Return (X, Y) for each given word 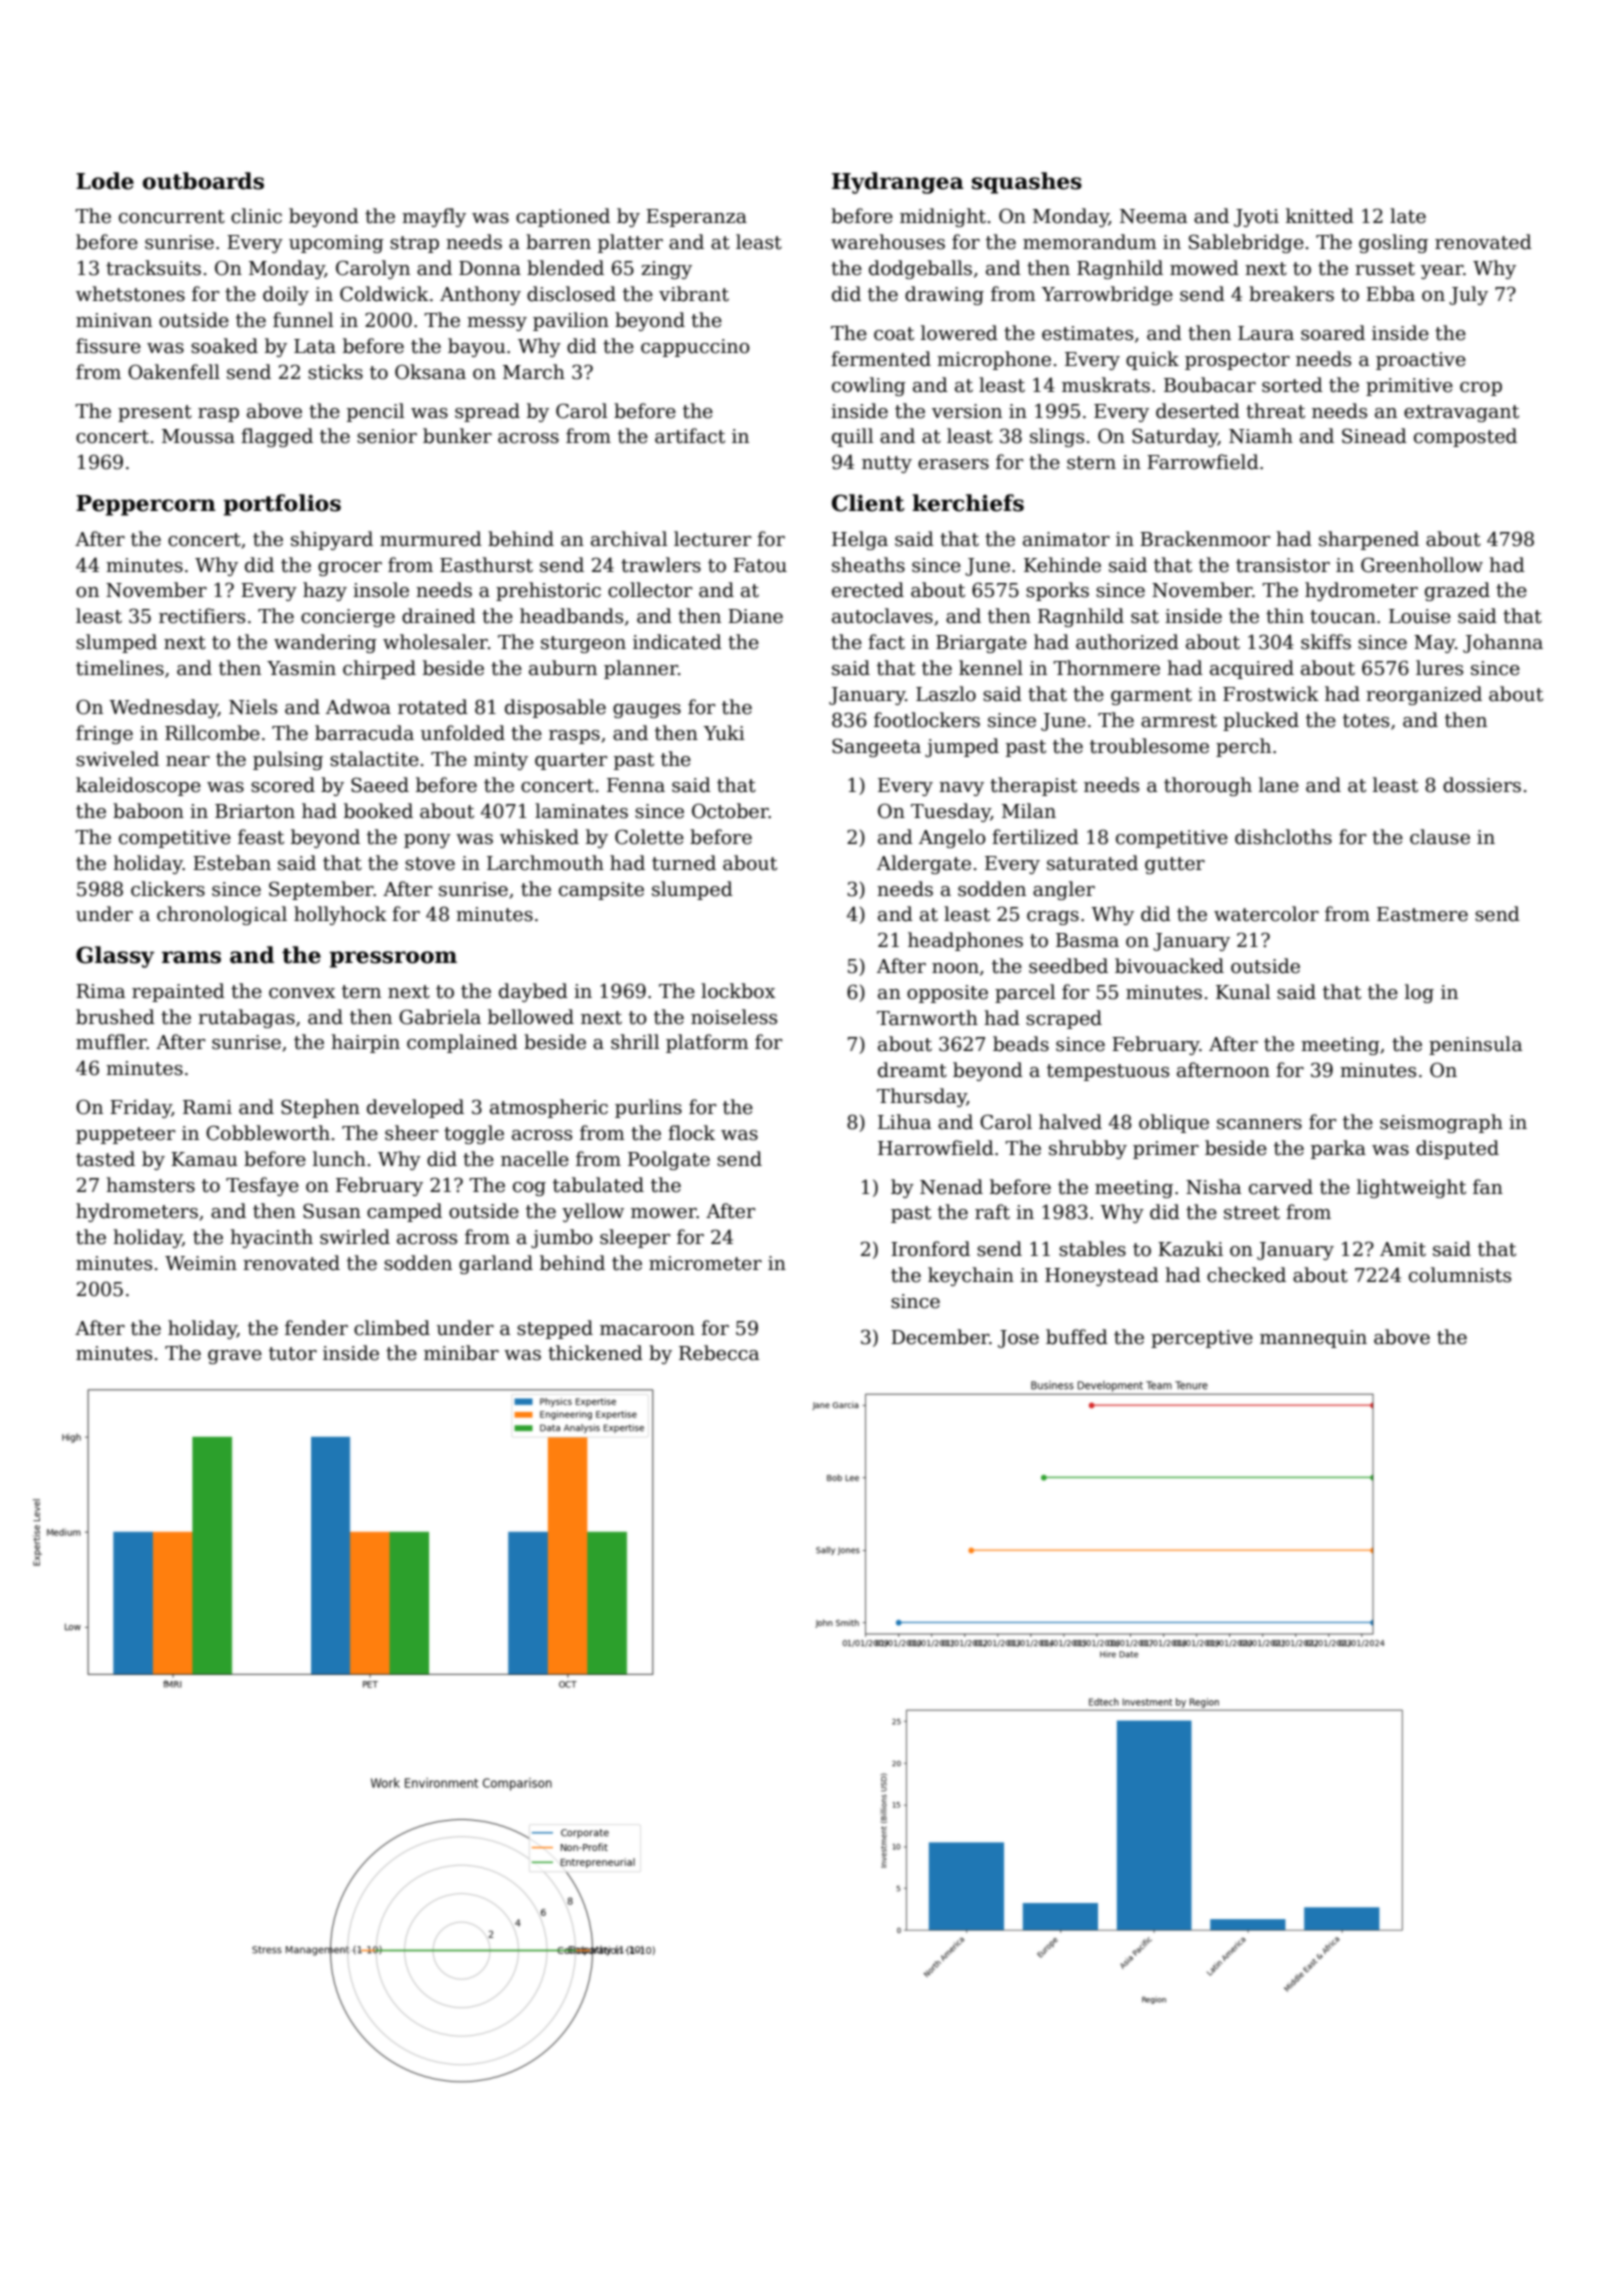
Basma (1087, 940)
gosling (1393, 243)
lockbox (738, 991)
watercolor (1266, 914)
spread (487, 412)
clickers (168, 889)
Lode (105, 181)
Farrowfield (1203, 462)
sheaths (868, 565)
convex (302, 993)
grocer (350, 569)
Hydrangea (898, 183)
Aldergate (924, 864)
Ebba (1390, 294)
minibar (461, 1353)
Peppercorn (146, 505)
